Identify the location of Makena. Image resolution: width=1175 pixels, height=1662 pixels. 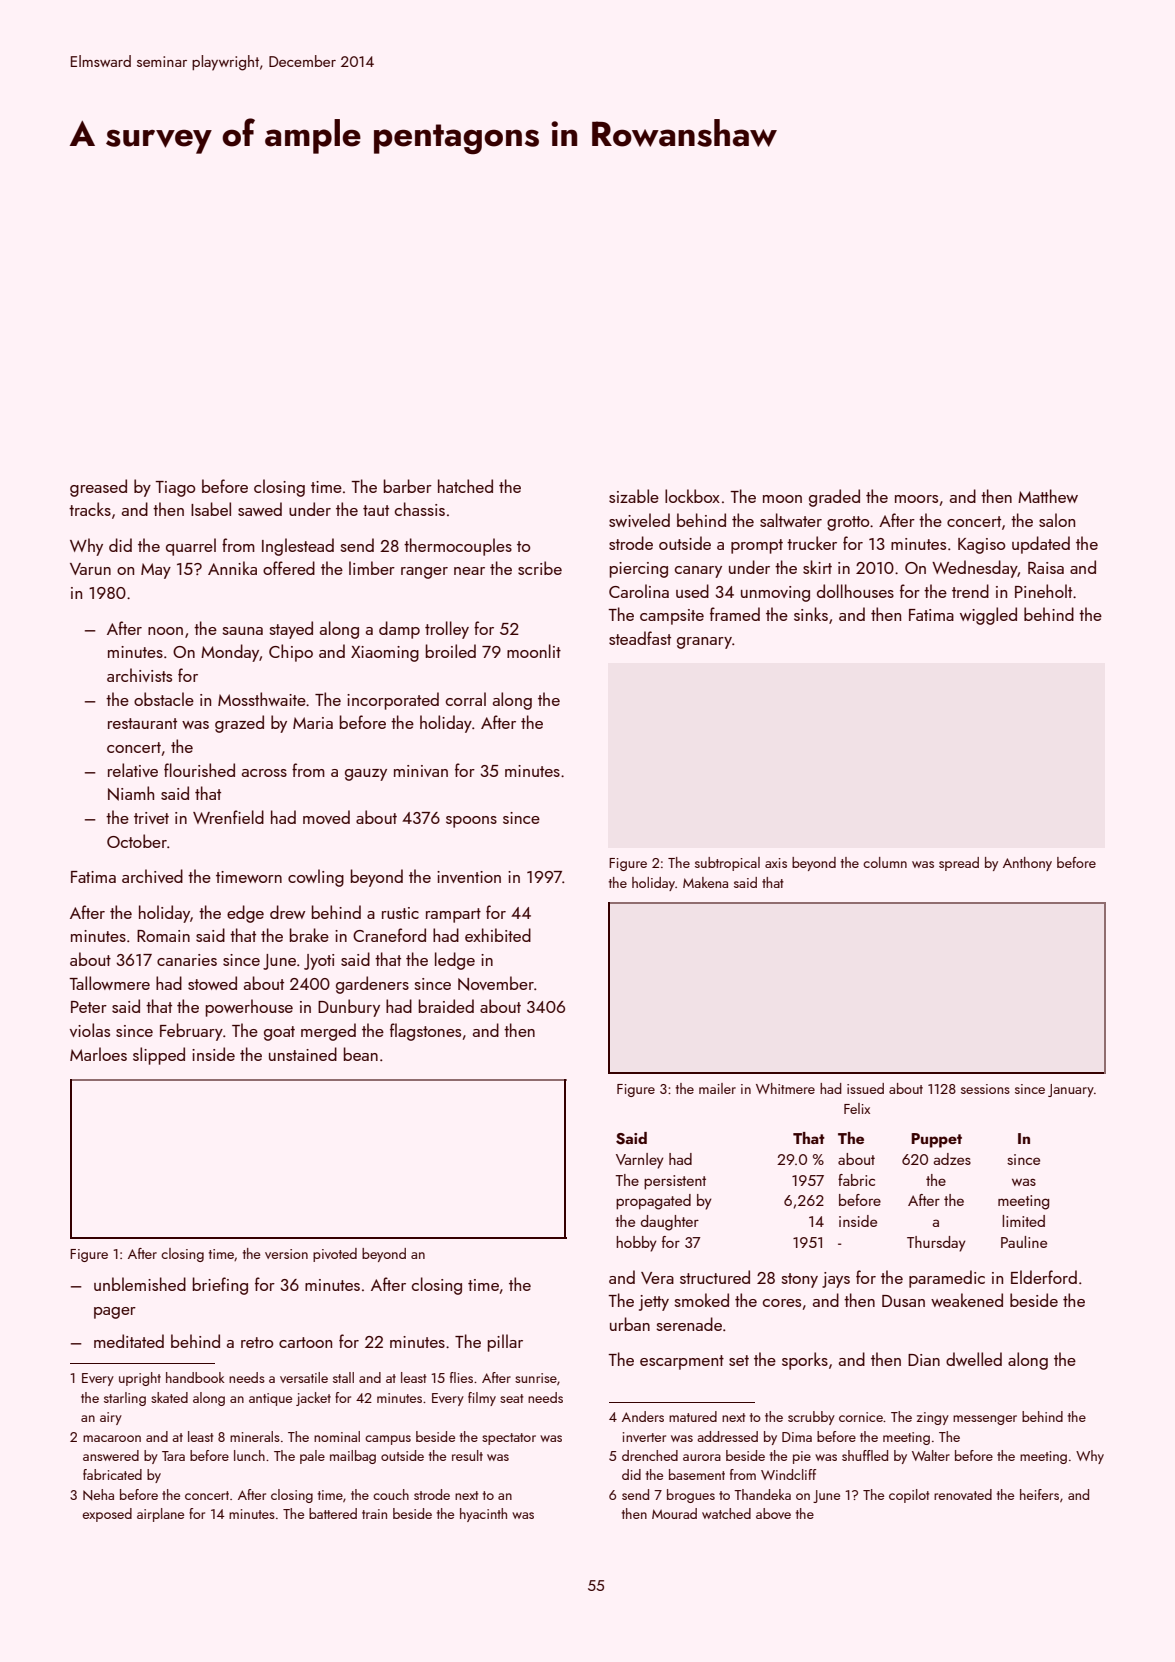
(705, 882).
